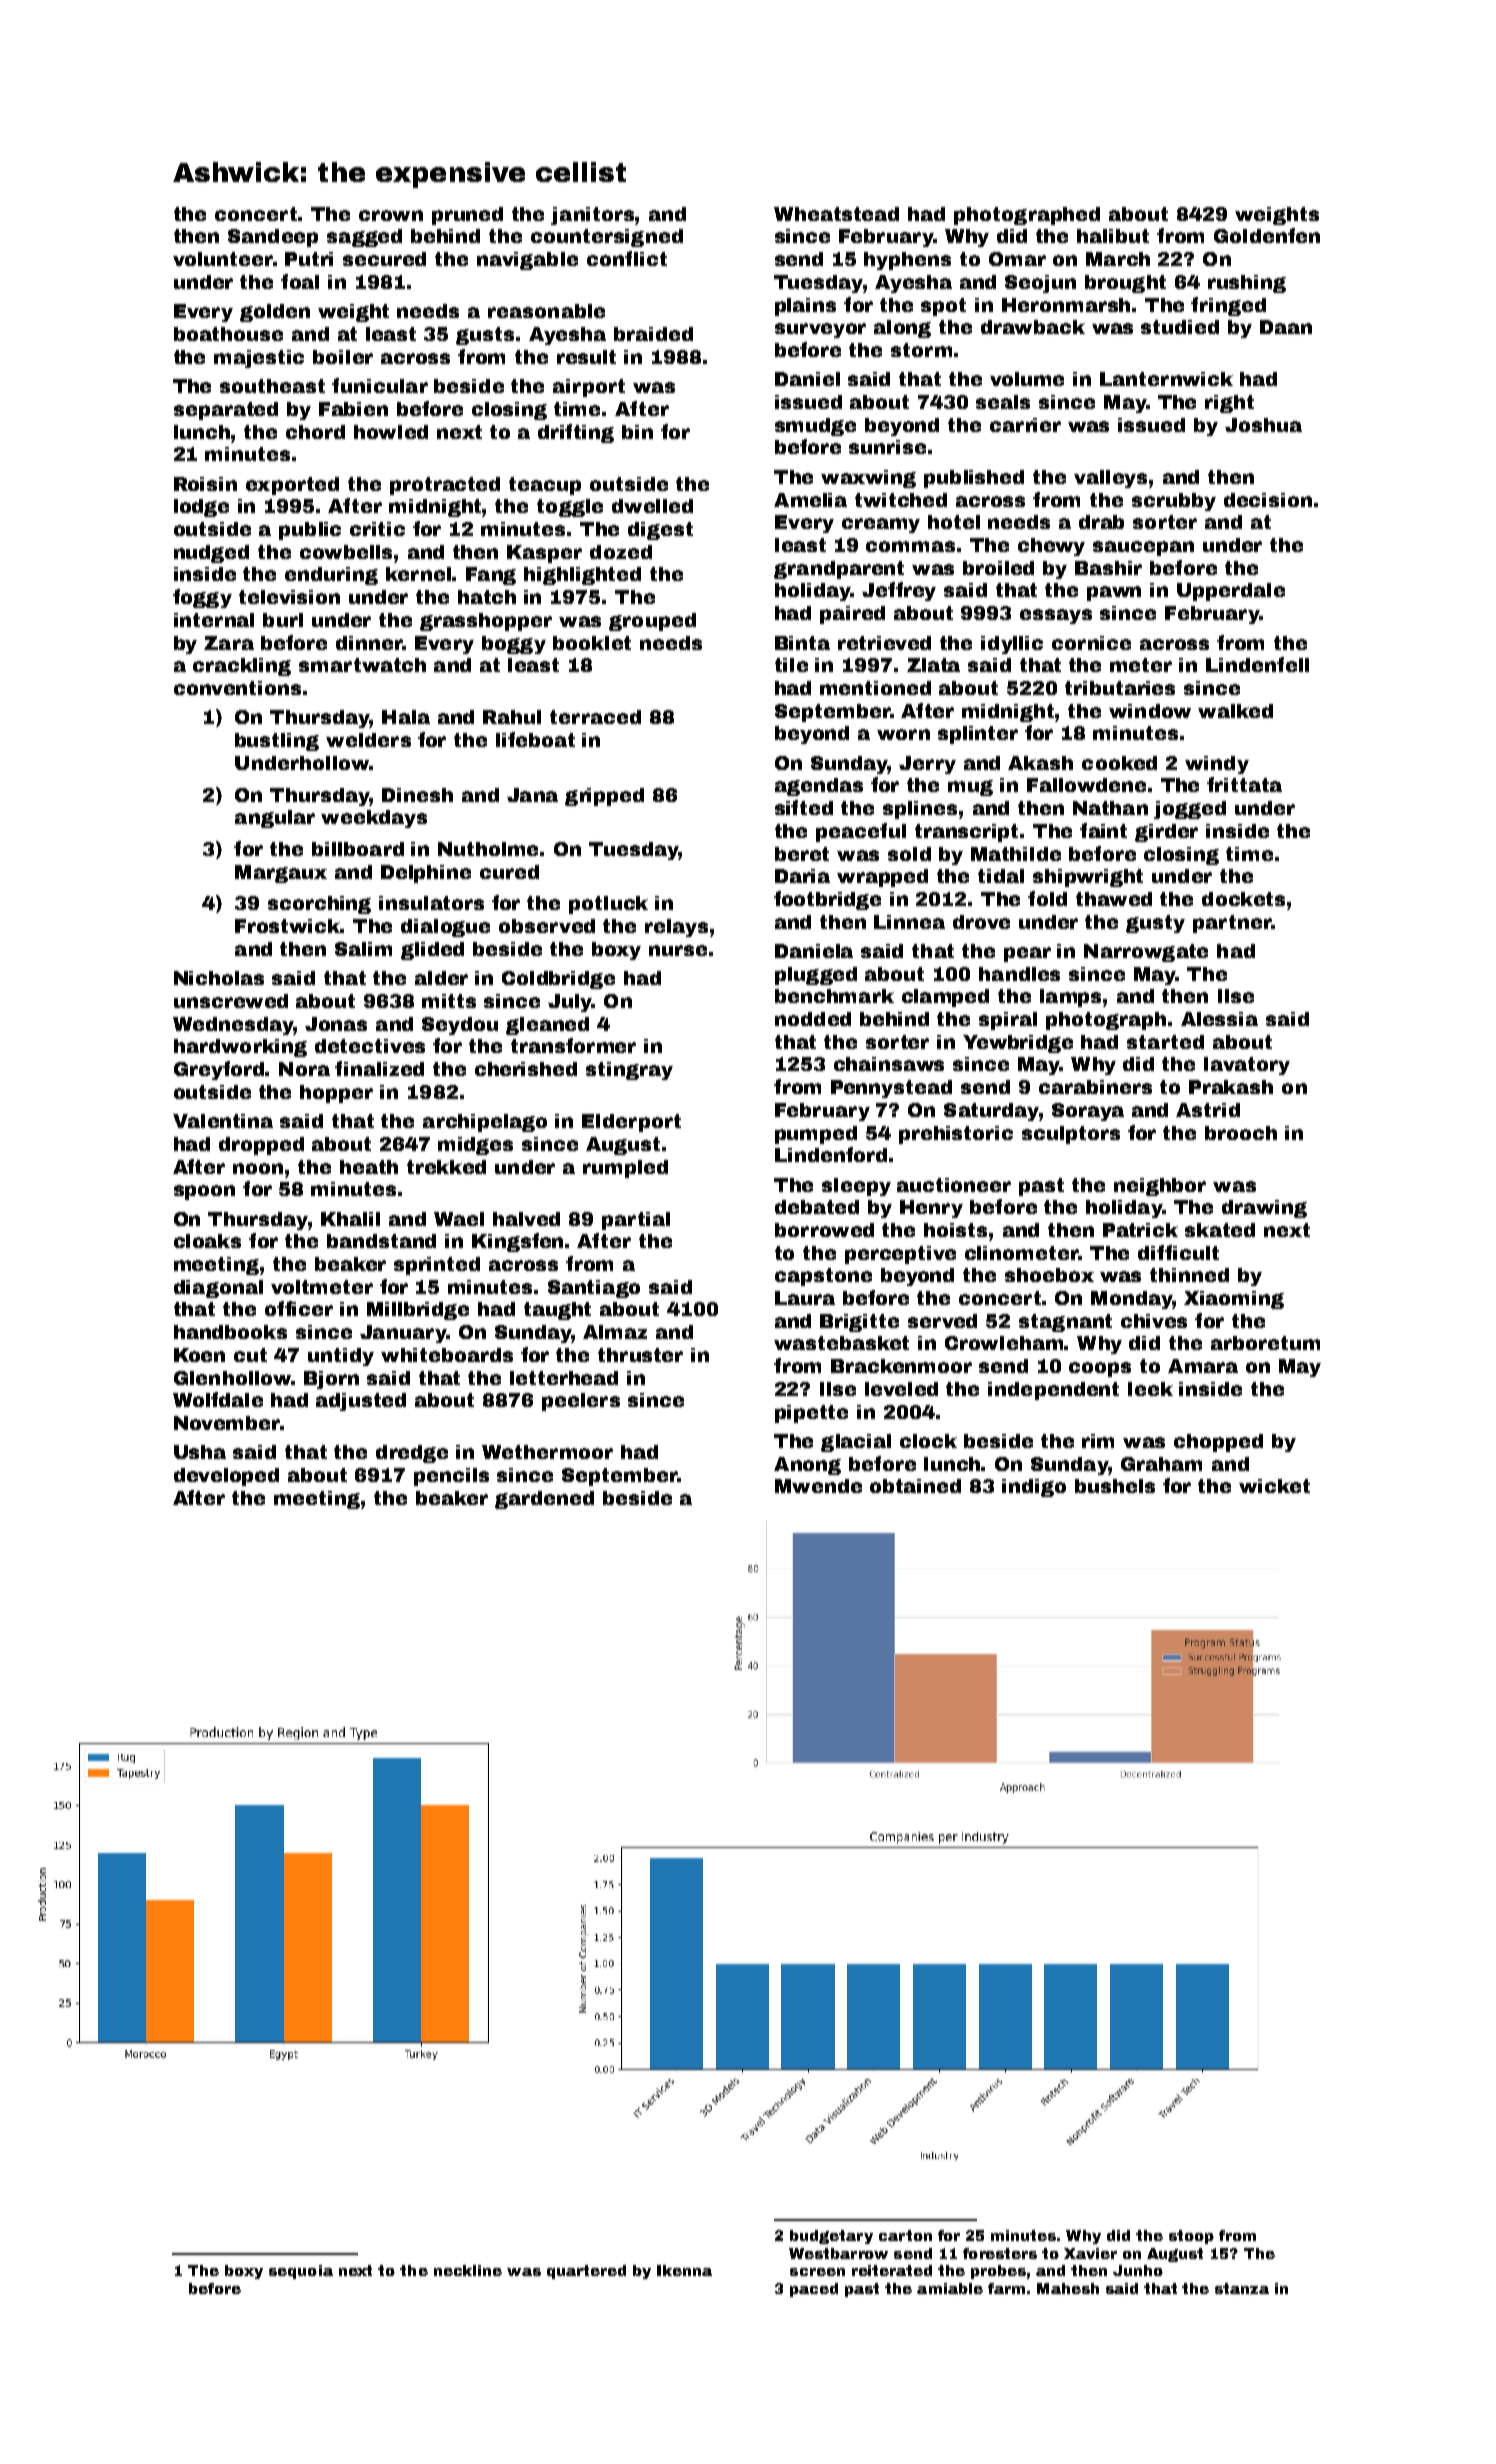  Describe the element at coordinates (1244, 784) in the image. I see `frittata` at that location.
